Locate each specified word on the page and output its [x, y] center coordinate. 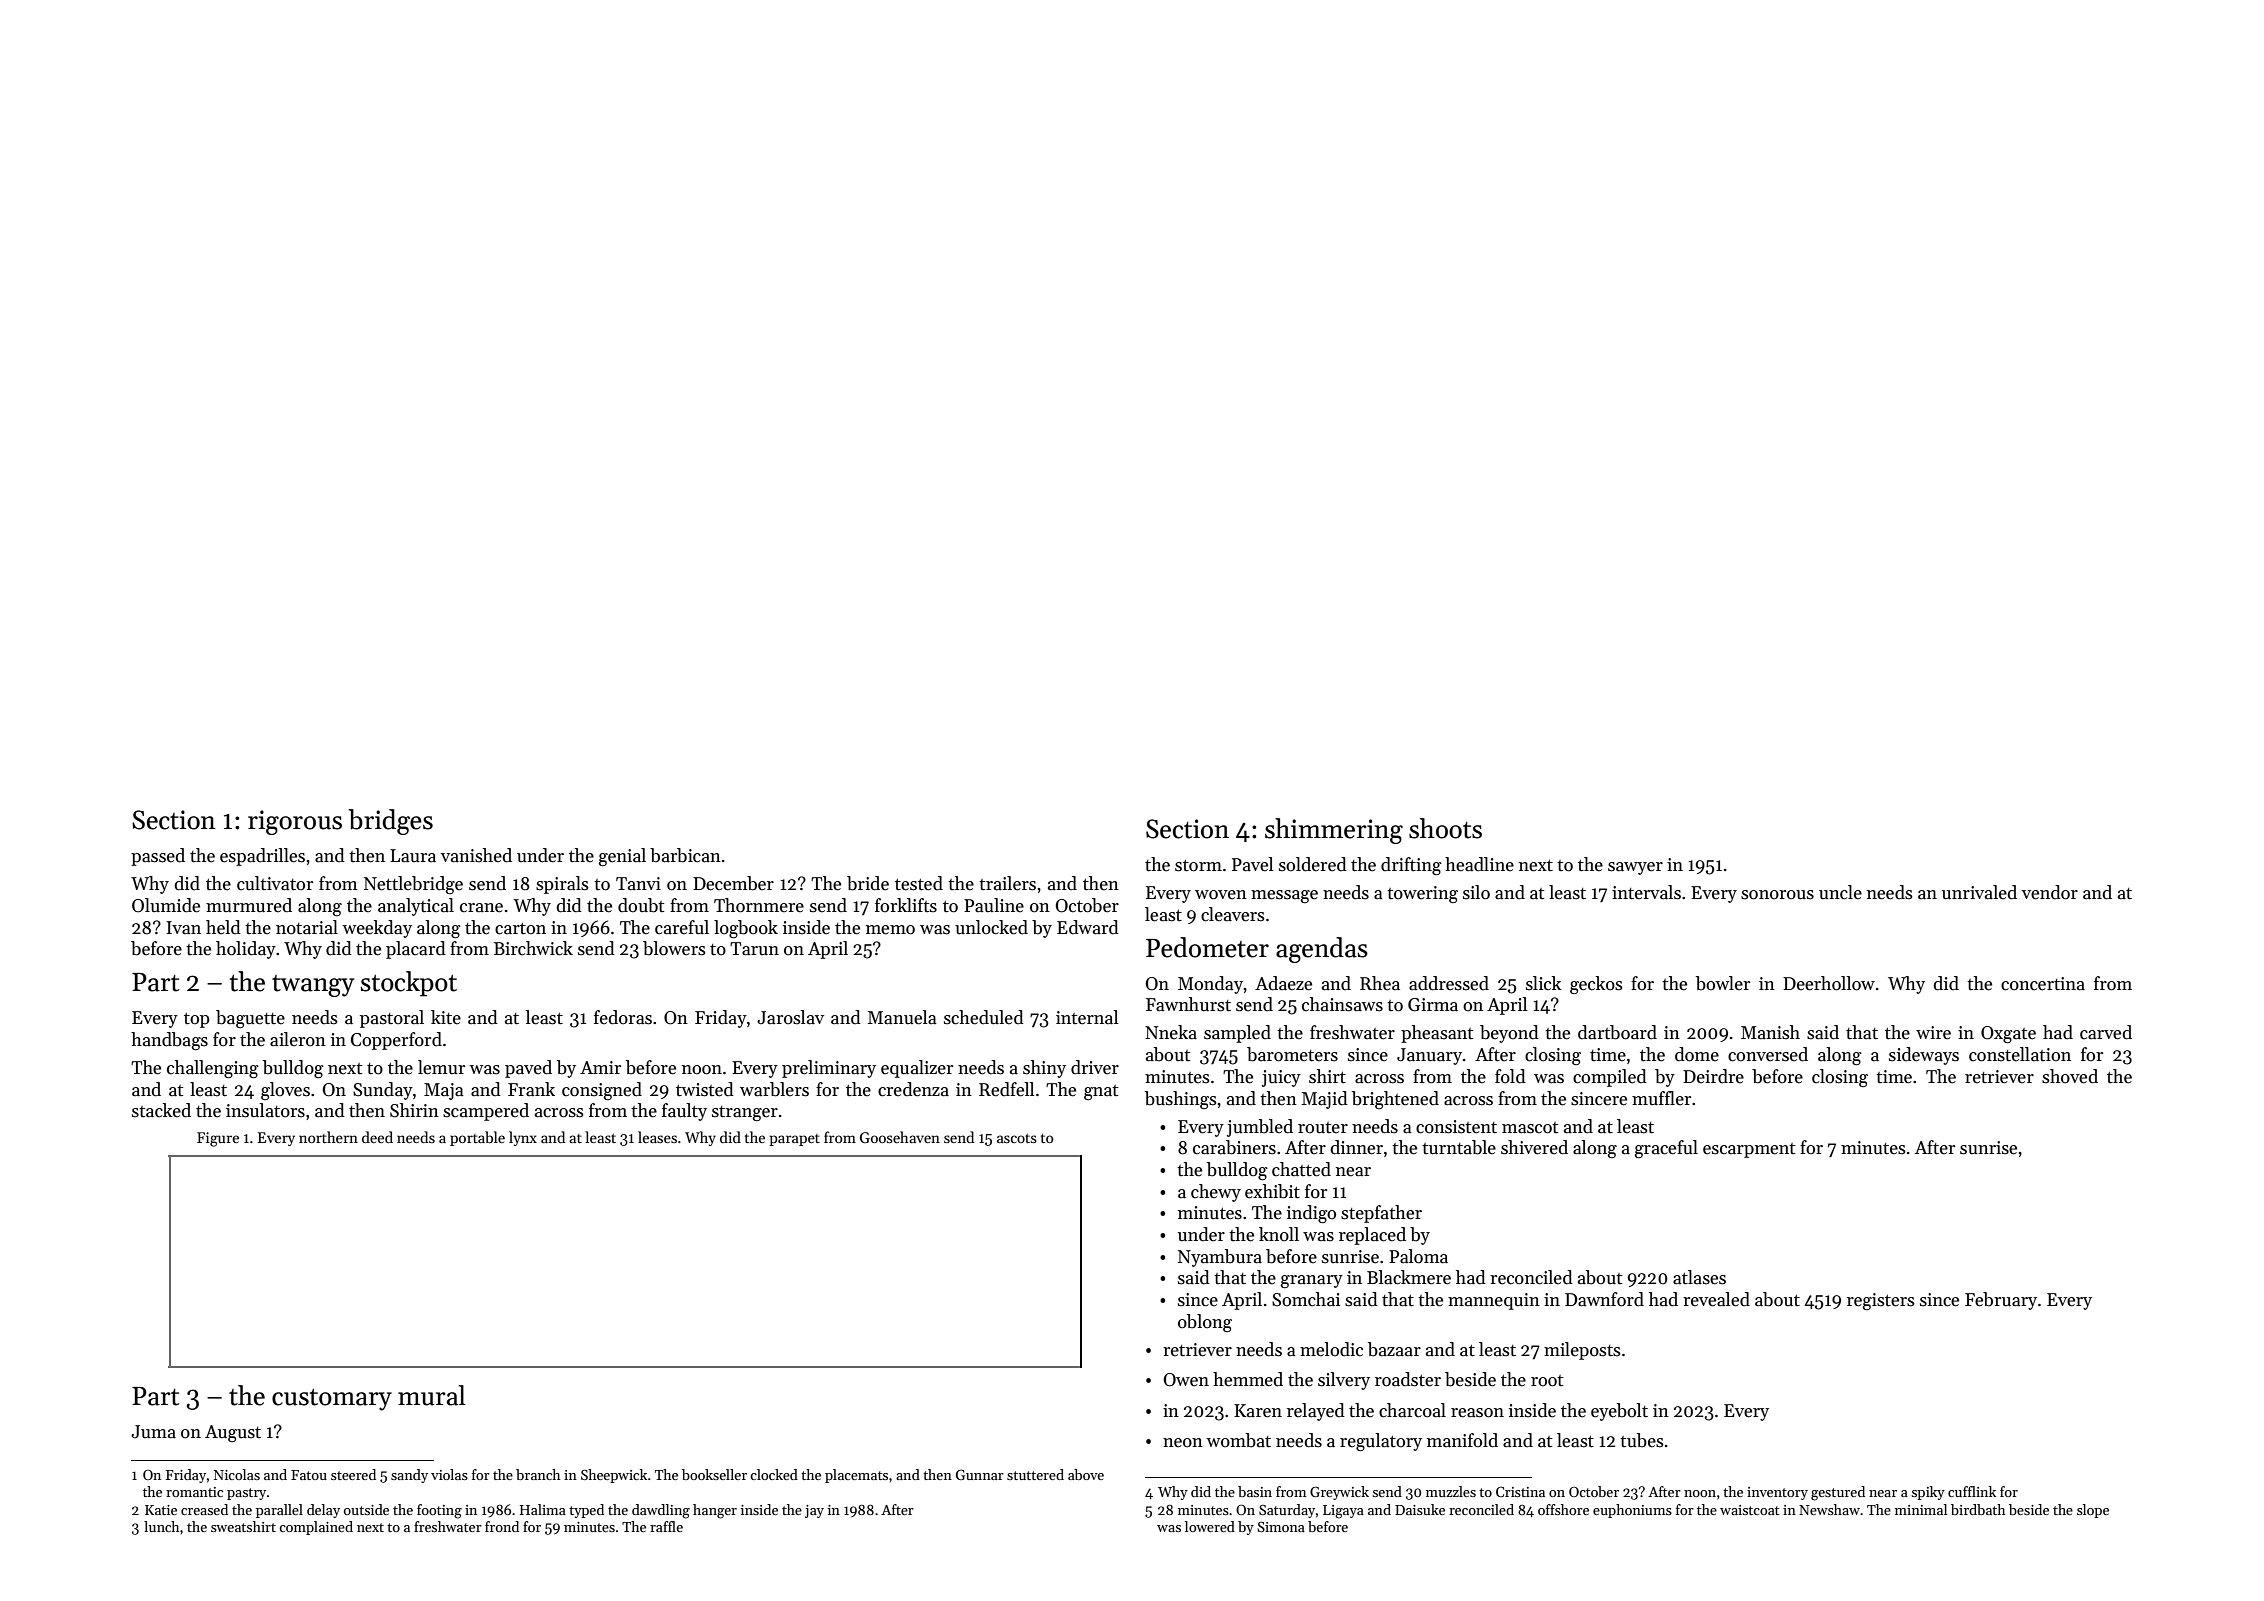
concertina [2043, 984]
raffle [666, 1526]
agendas [1322, 950]
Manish [1770, 1032]
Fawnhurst [1188, 1004]
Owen [1186, 1380]
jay [814, 1511]
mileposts [1582, 1351]
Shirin [414, 1110]
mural [432, 1395]
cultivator [275, 883]
